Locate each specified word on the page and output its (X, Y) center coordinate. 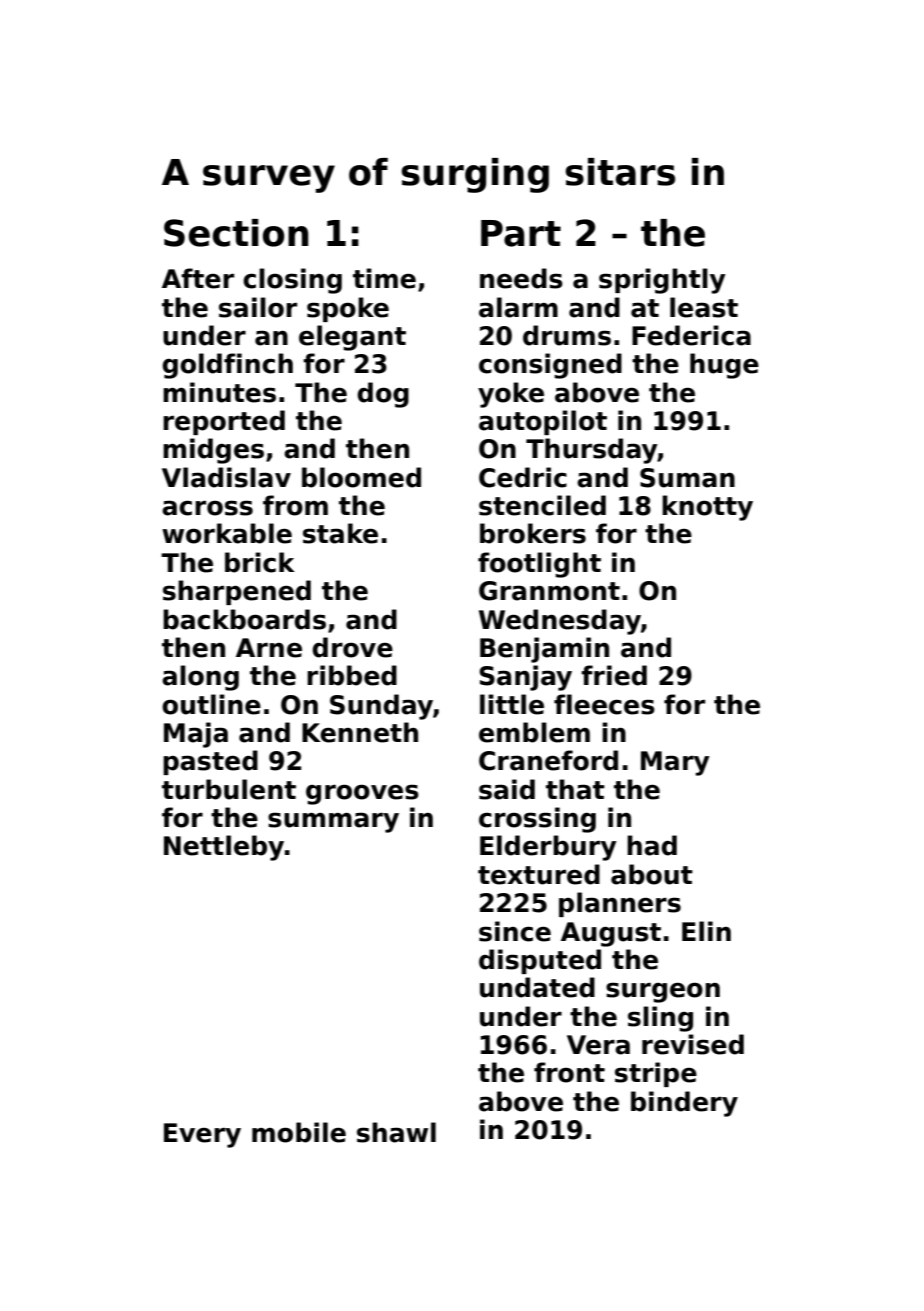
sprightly (662, 281)
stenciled (542, 505)
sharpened (237, 592)
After (198, 278)
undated (537, 987)
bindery (684, 1104)
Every (202, 1135)
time (384, 278)
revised (693, 1044)
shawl (396, 1132)
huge (724, 366)
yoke (511, 395)
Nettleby (224, 848)
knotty (707, 508)
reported (224, 422)
